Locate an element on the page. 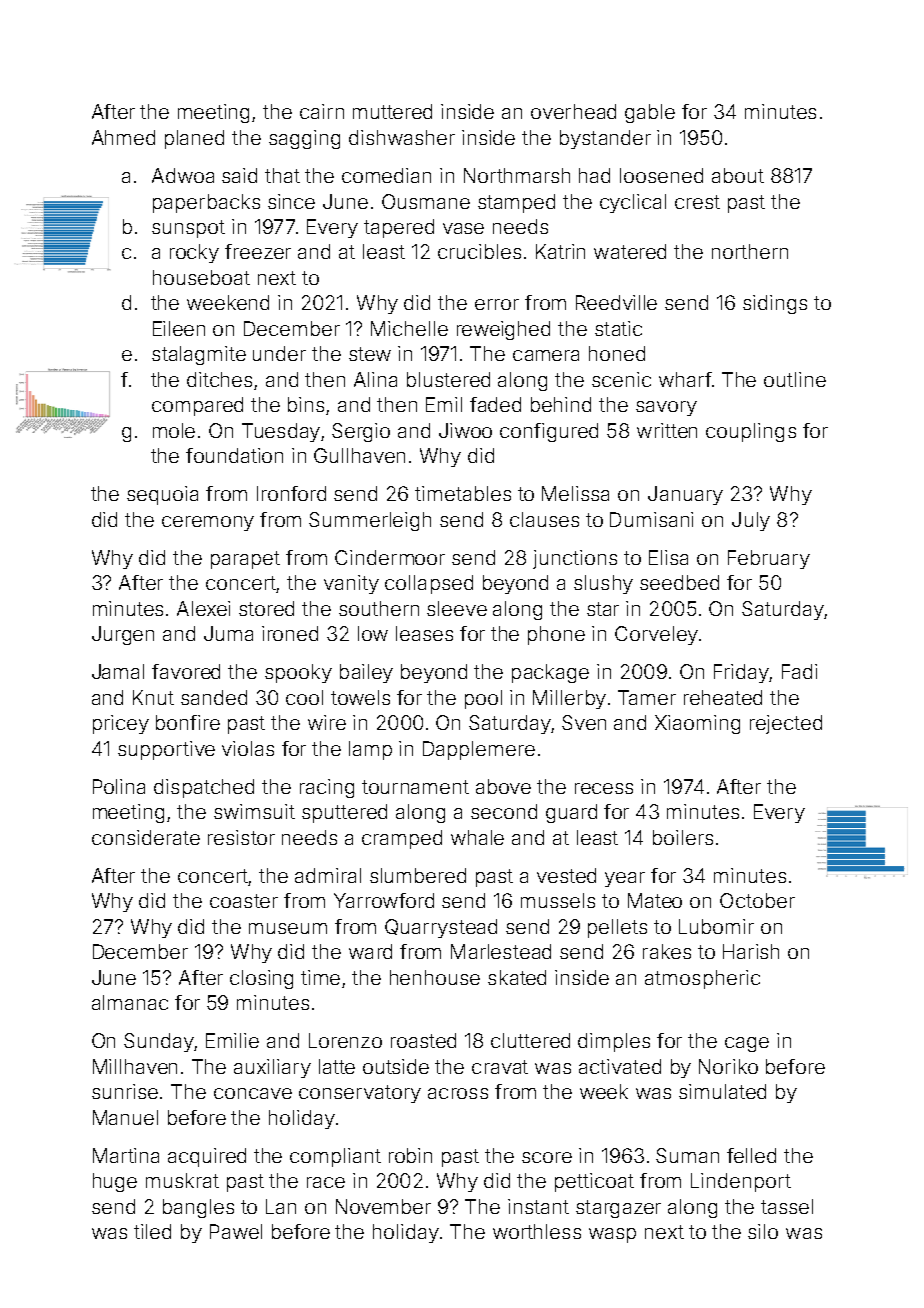 This document has height=1308, width=924. Jurgen is located at coordinates (123, 635).
